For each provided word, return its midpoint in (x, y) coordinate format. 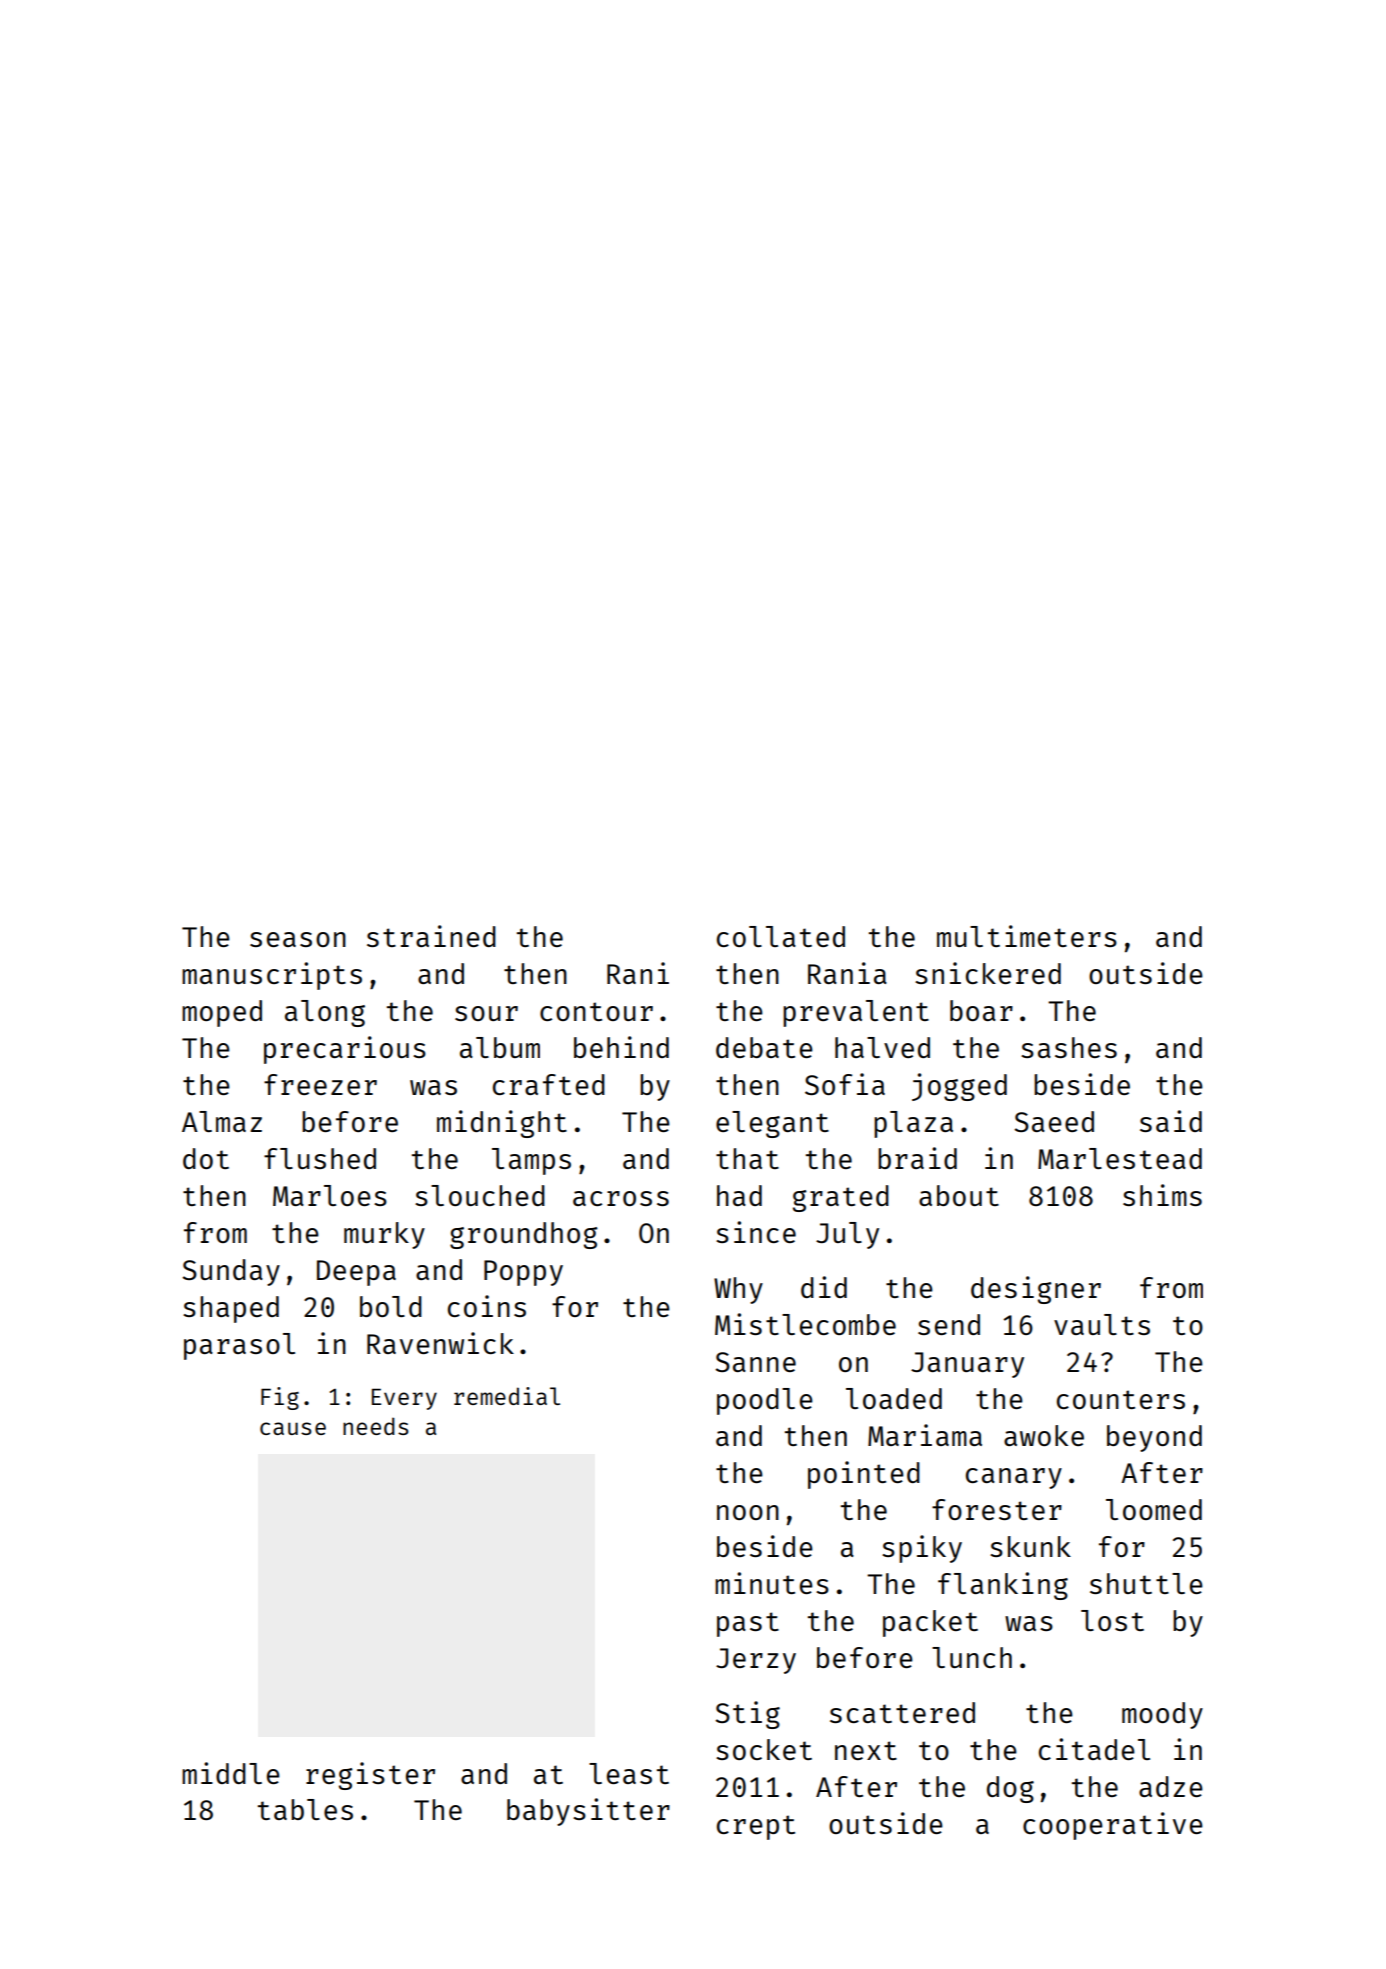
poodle (765, 1401)
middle (231, 1773)
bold (391, 1306)
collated (781, 936)
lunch (972, 1657)
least (629, 1773)
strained (431, 936)
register (370, 1776)
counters (1121, 1399)
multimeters (1027, 936)
